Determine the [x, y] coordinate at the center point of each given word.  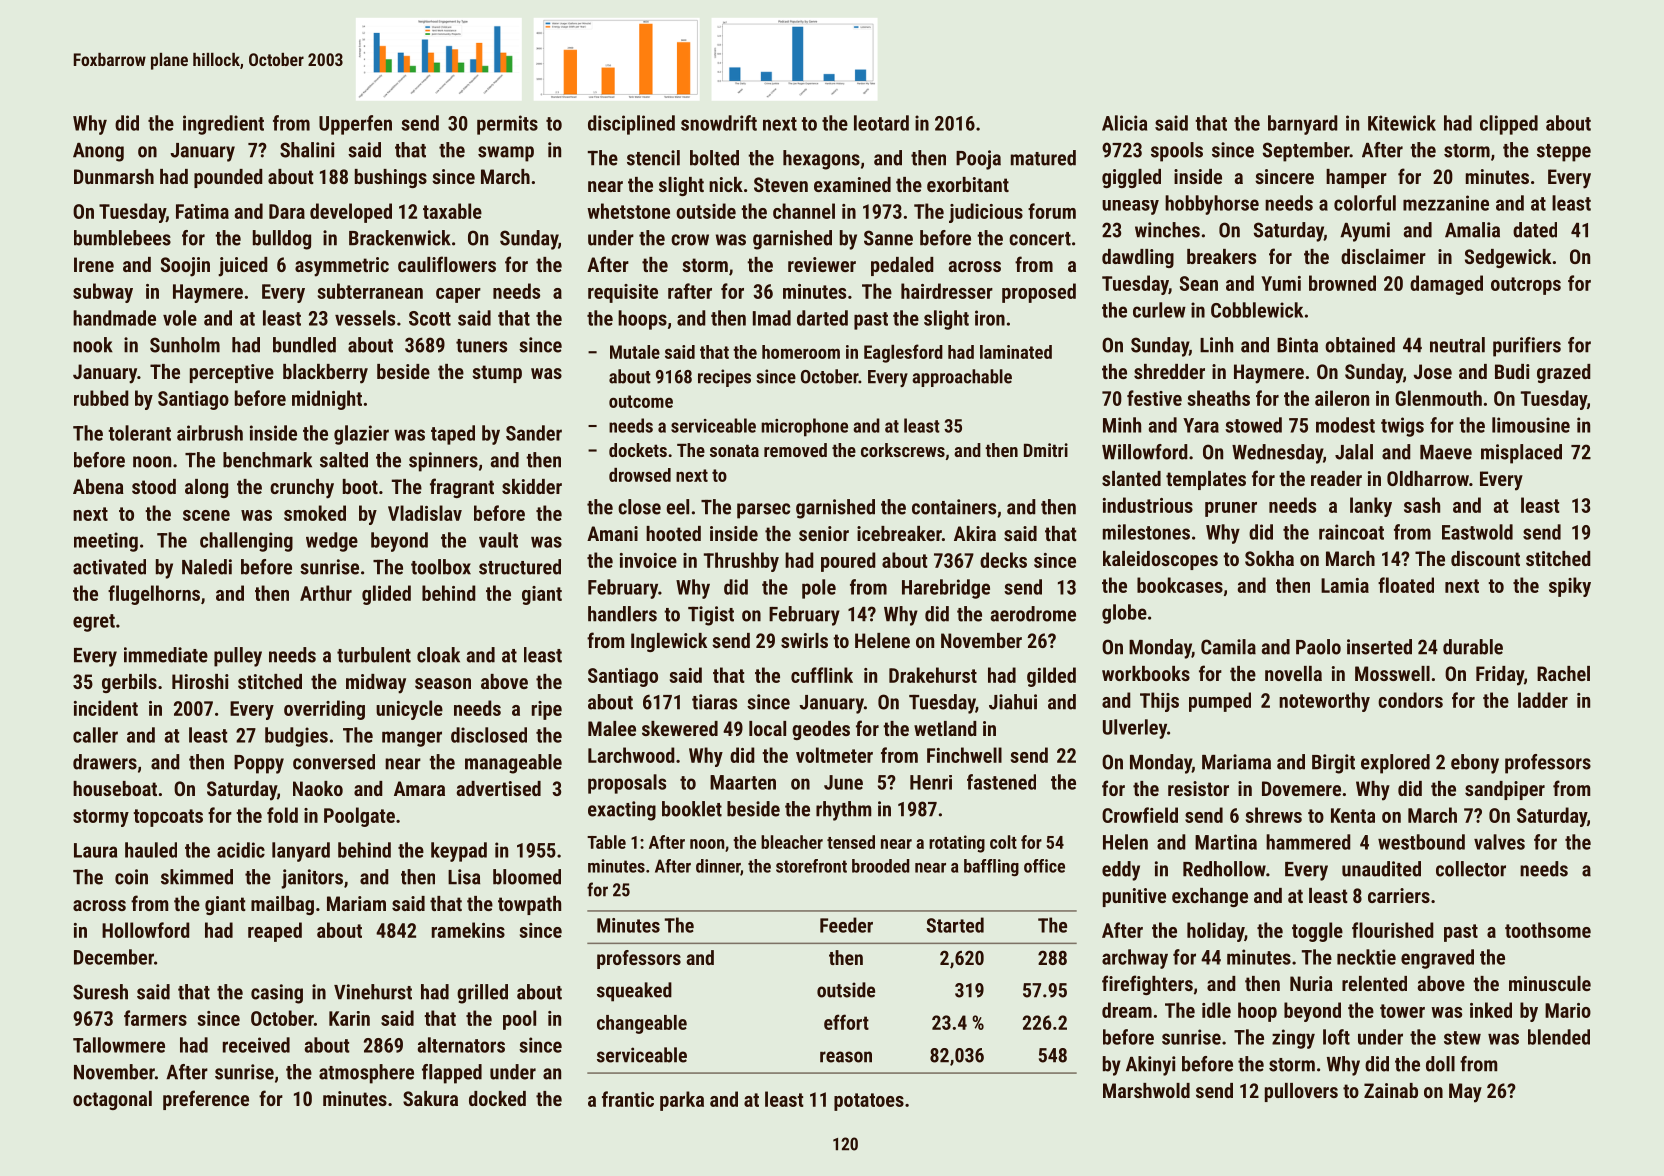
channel [804, 211]
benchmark [267, 460]
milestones [1146, 532]
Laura [95, 850]
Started [955, 925]
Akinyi [1151, 1066]
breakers [1221, 256]
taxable [452, 211]
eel [678, 507]
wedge [332, 542]
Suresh [100, 992]
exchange [1210, 897]
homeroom [801, 352]
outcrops [1526, 286]
